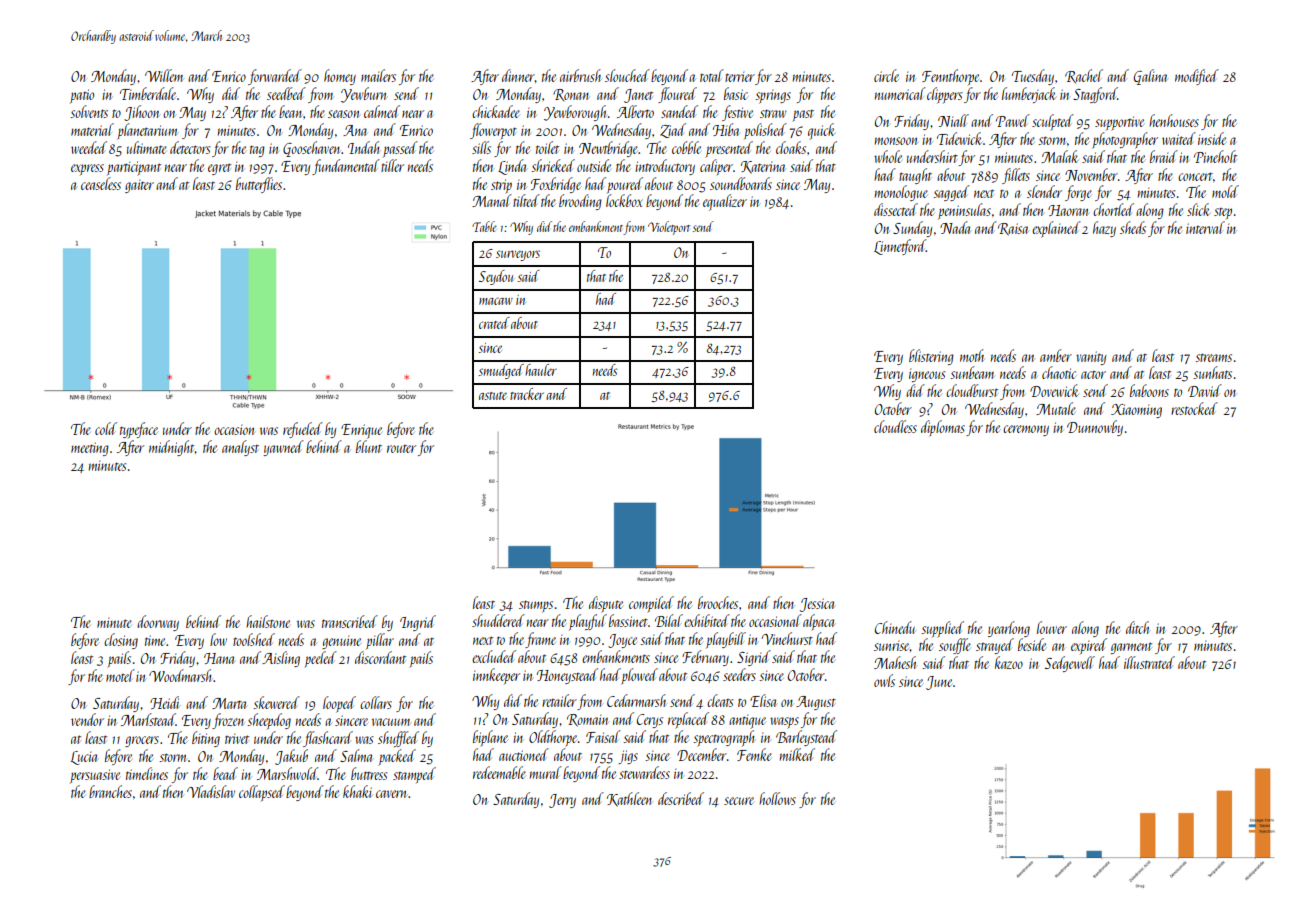  Describe the element at coordinates (171, 448) in the page. I see `midnight` at that location.
